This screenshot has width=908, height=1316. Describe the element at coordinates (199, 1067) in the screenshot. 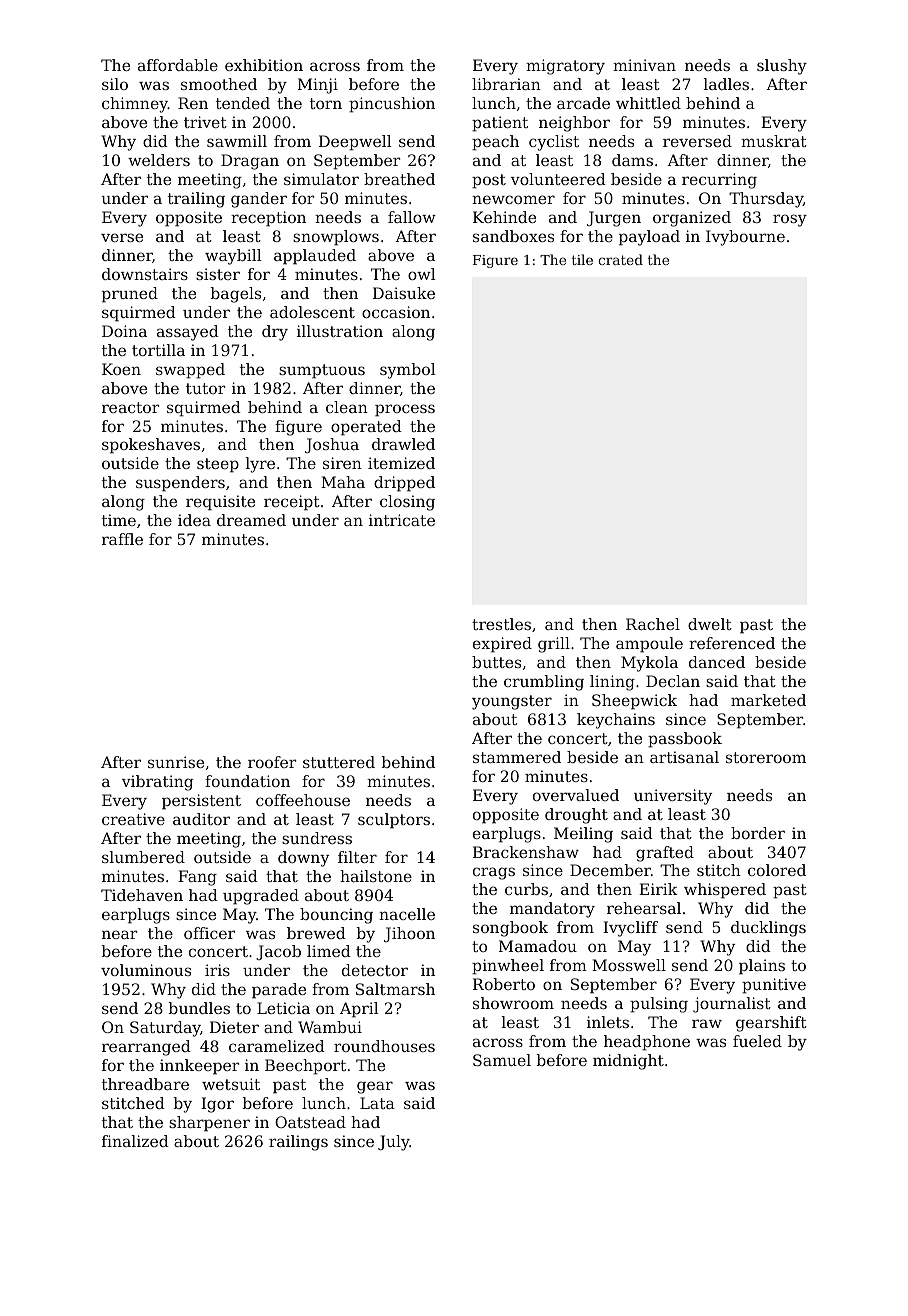

I see `innkeeper` at that location.
